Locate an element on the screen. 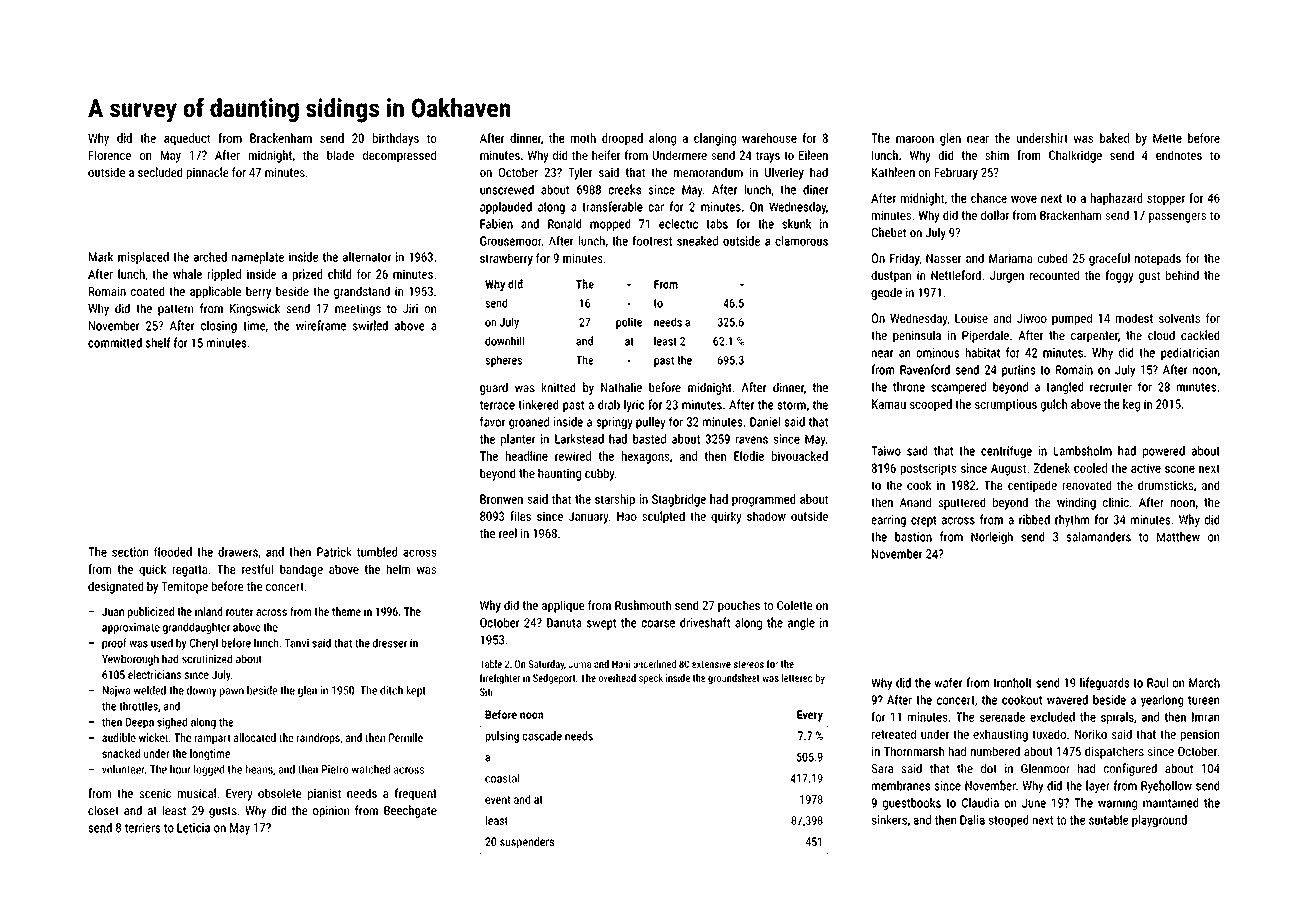 This screenshot has width=1308, height=924. sneaked is located at coordinates (697, 241).
